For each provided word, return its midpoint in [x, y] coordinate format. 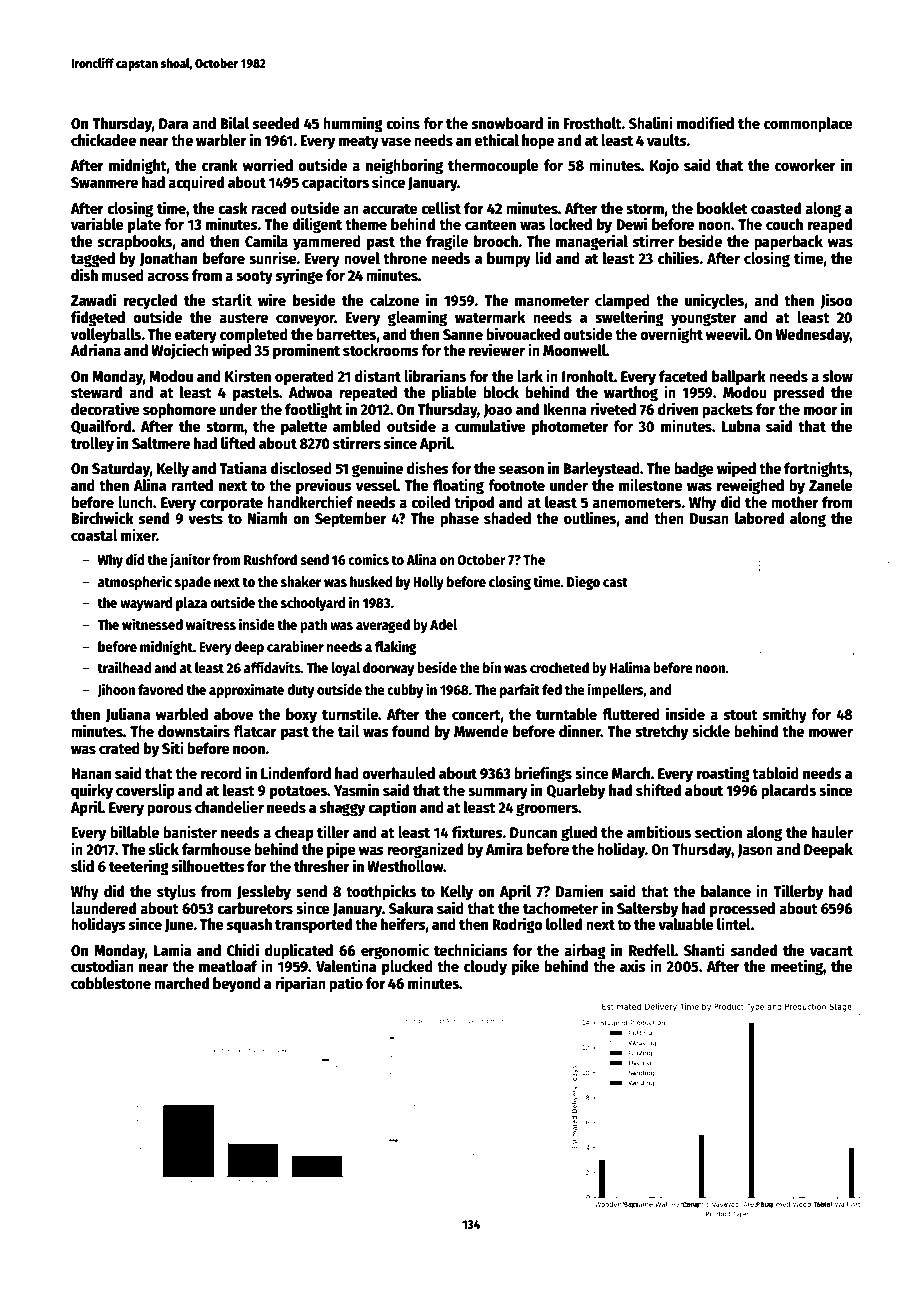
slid [82, 865]
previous [324, 486]
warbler [221, 140]
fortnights [816, 469]
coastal [94, 535]
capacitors [335, 183]
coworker [805, 165]
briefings [543, 774]
